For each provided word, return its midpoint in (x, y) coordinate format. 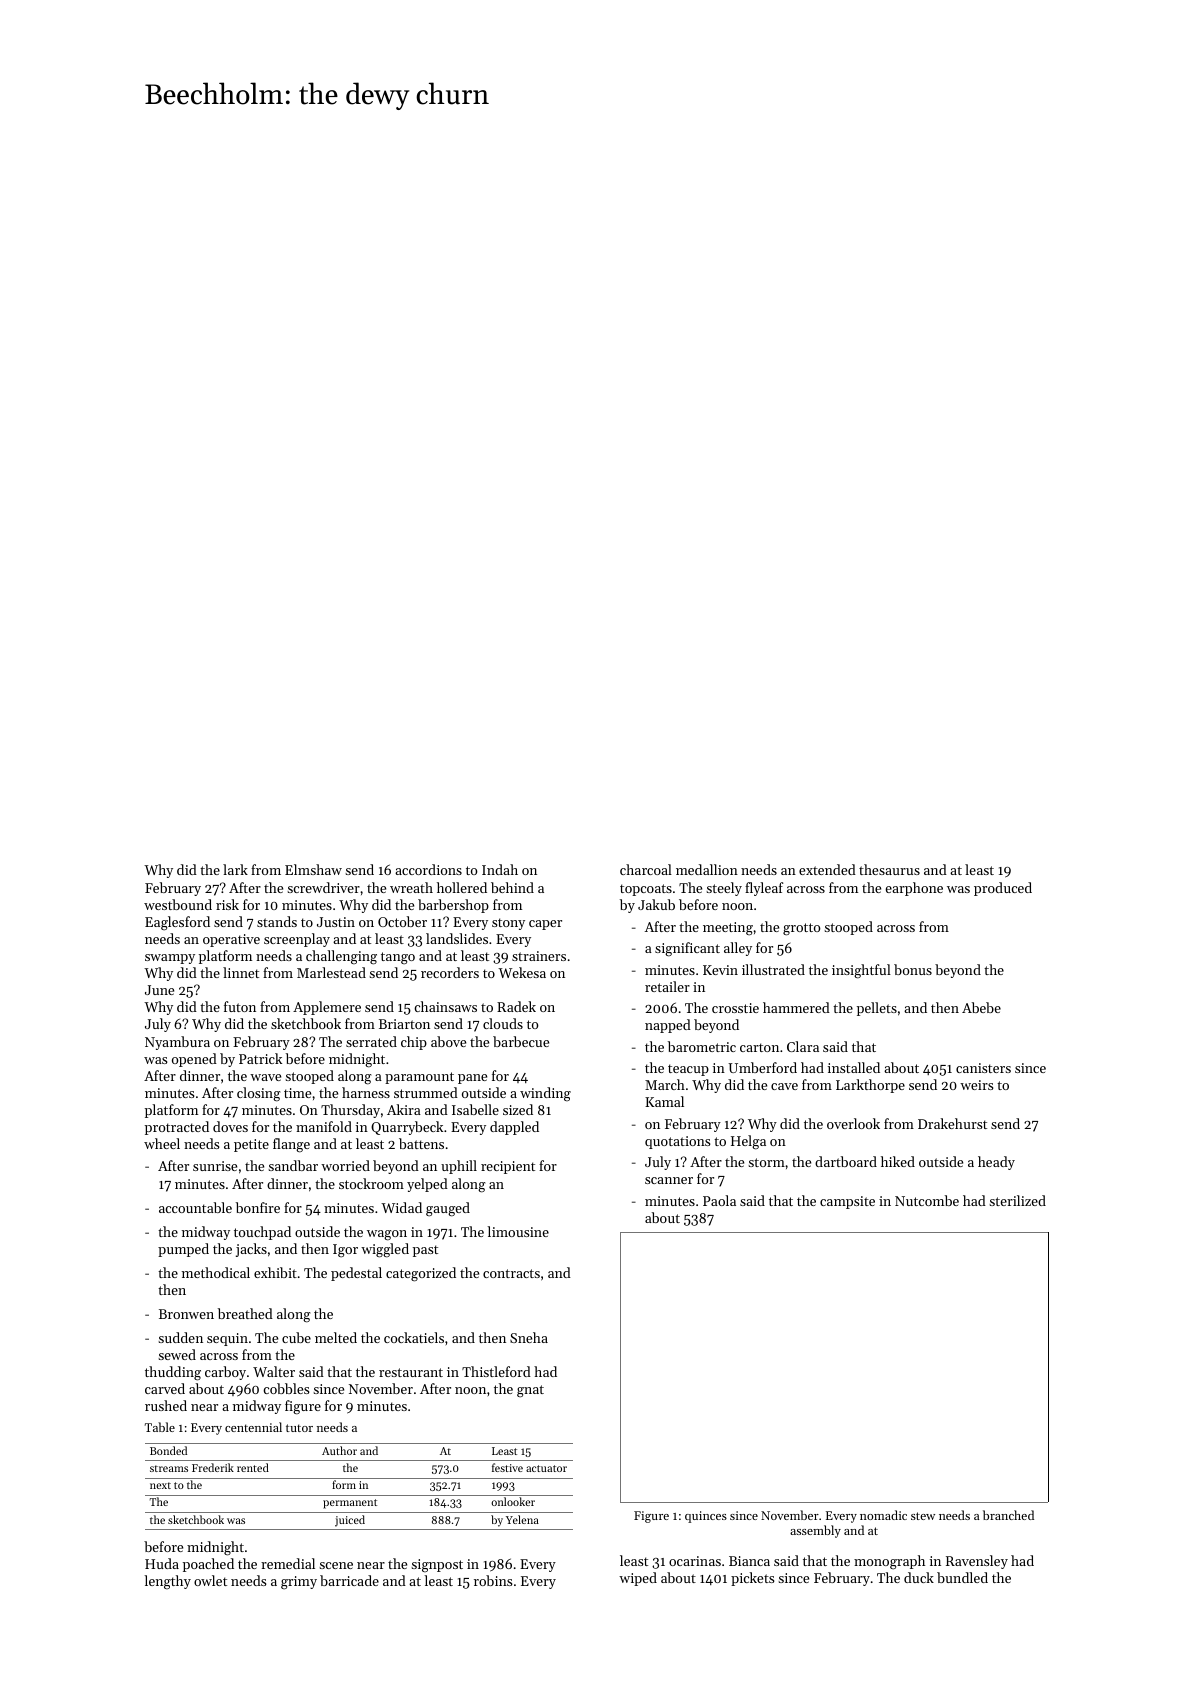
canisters (983, 1068)
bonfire (258, 1207)
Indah (500, 869)
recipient (508, 1167)
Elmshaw (313, 869)
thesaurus (889, 869)
